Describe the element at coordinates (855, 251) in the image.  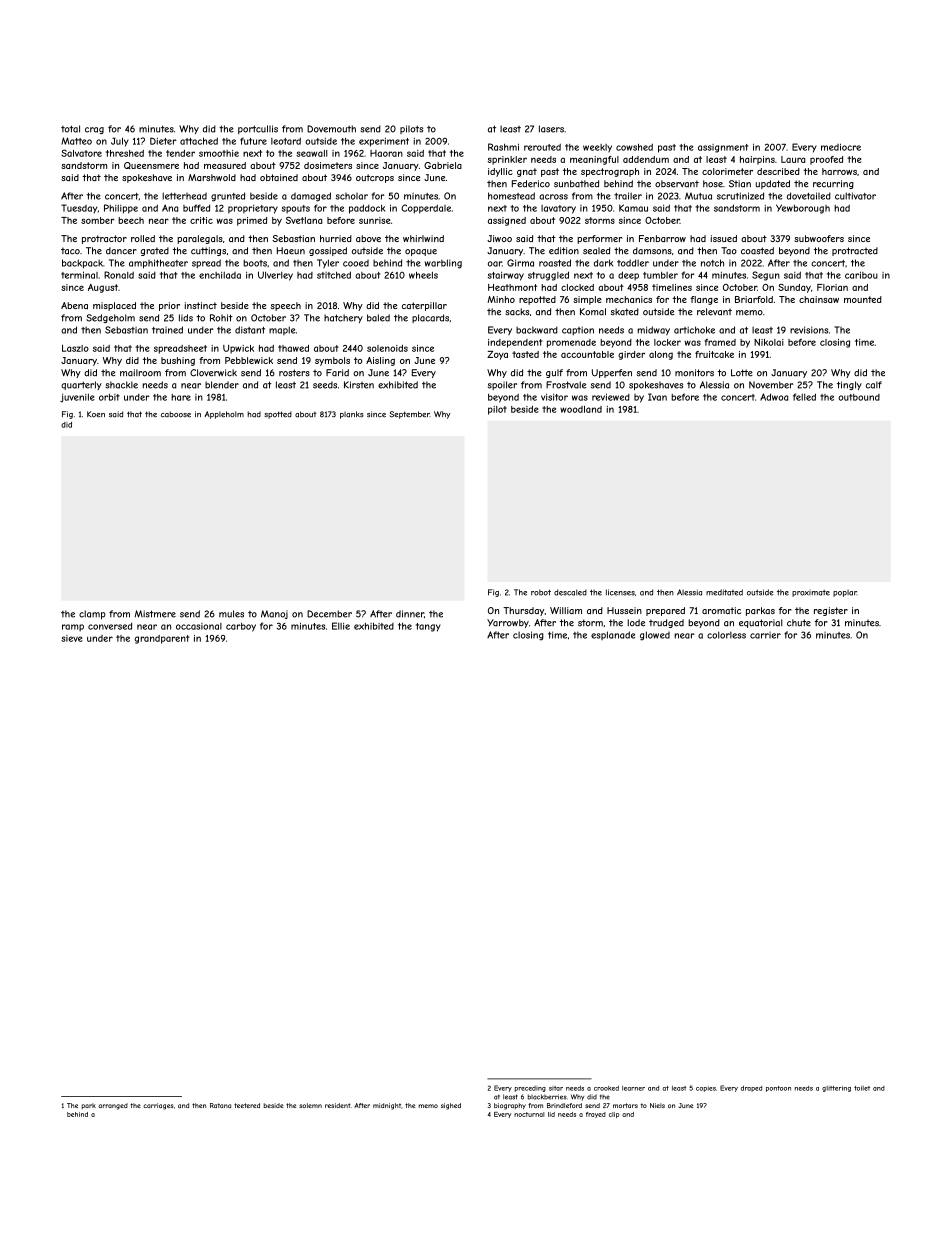
I see `protracted` at that location.
